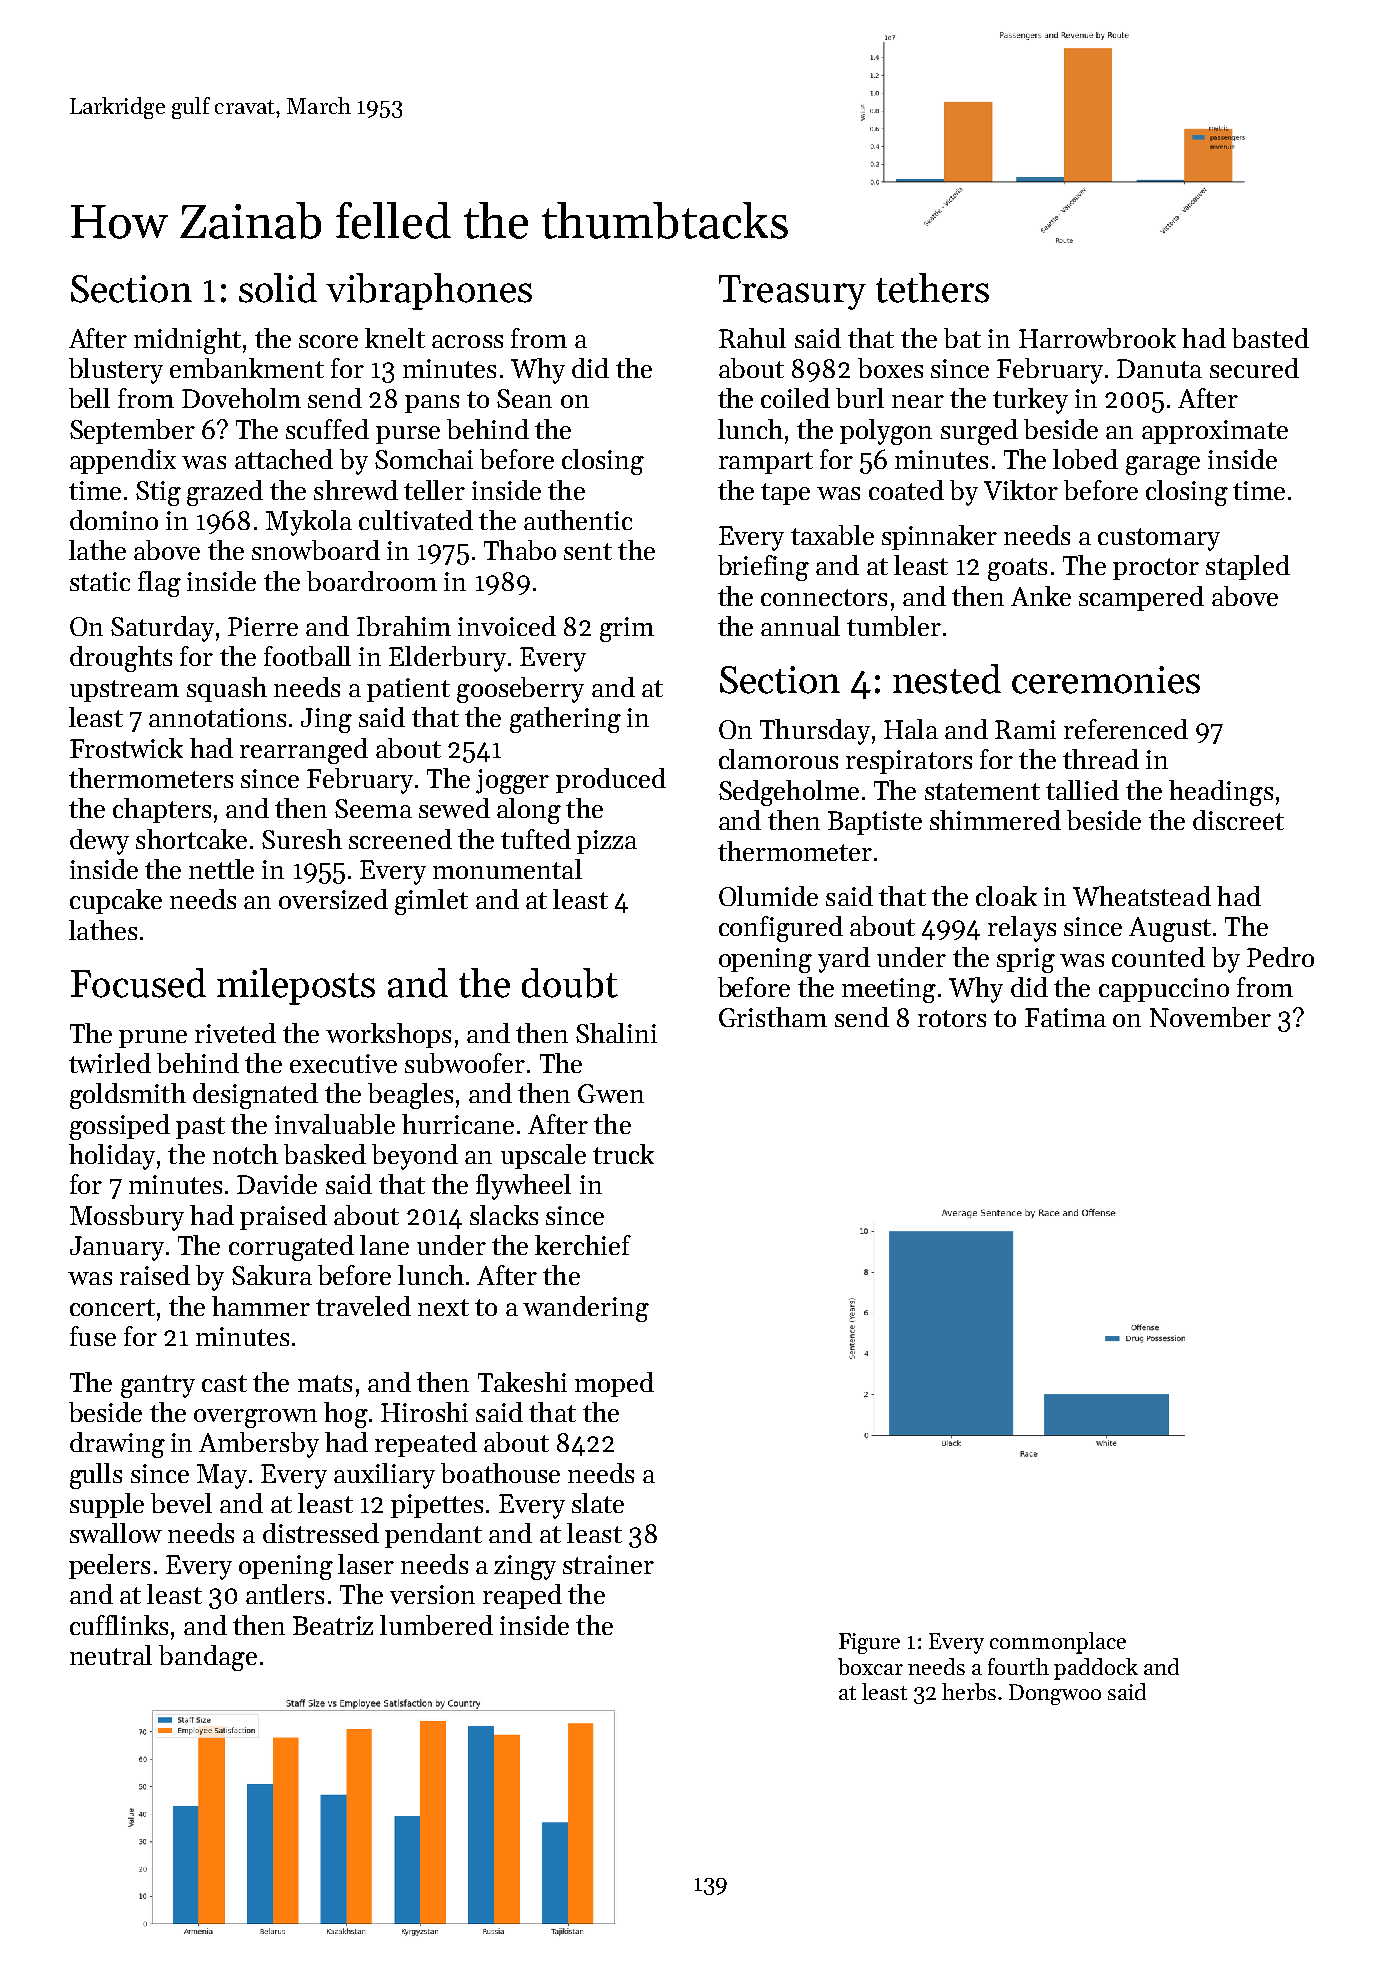 The image size is (1386, 1969). Describe the element at coordinates (768, 896) in the page. I see `Olumide` at that location.
